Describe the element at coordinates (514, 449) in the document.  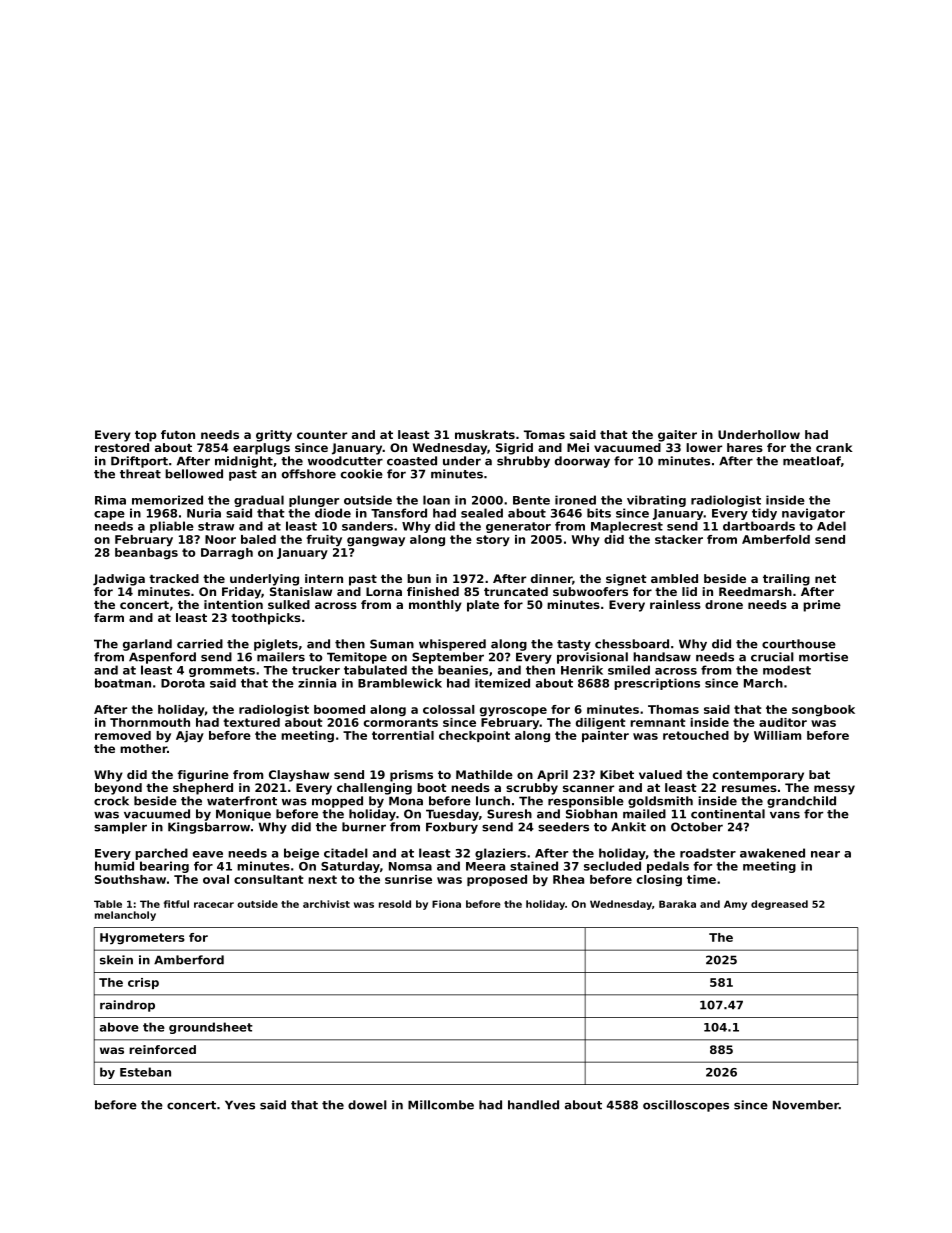
I see `Sigrid` at that location.
